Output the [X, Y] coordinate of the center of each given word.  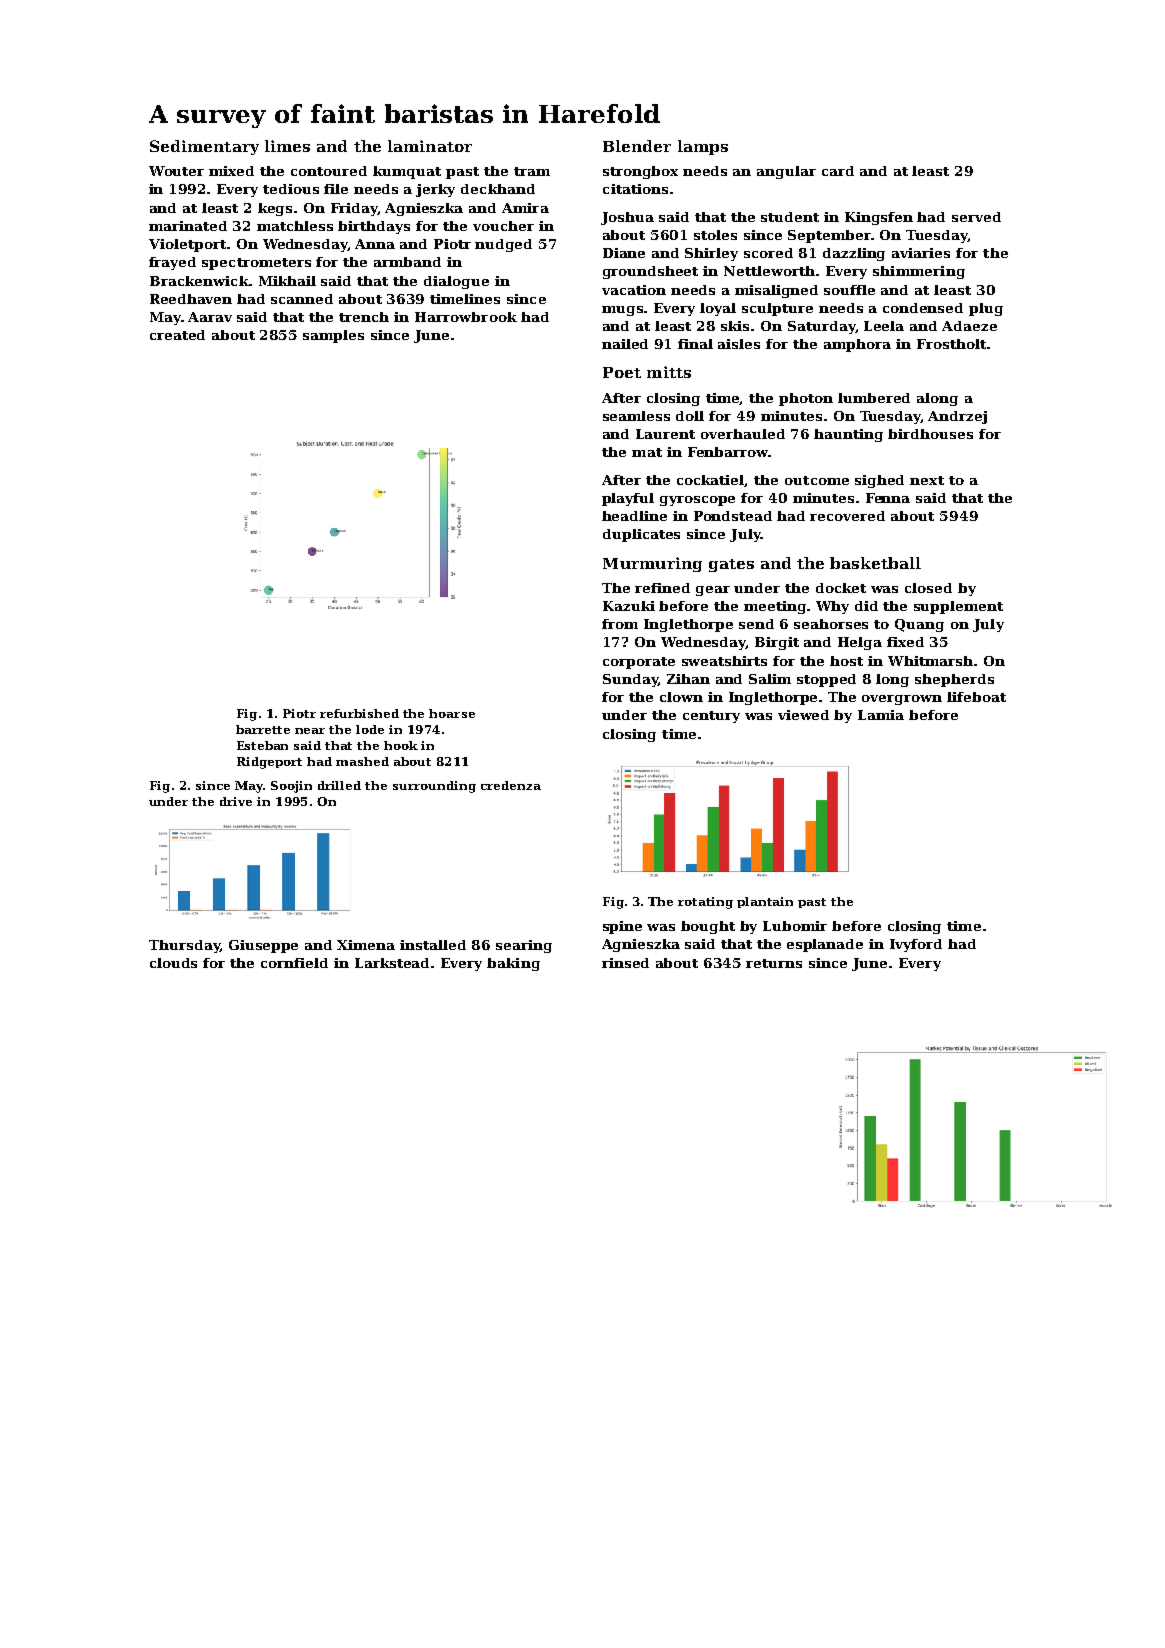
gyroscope [697, 501]
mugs [623, 311]
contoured [329, 171]
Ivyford [916, 945]
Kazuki [629, 606]
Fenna [888, 498]
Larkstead [392, 963]
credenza [511, 785]
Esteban [262, 745]
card [838, 171]
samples [333, 336]
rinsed [625, 963]
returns [774, 963]
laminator [430, 146]
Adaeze [969, 326]
